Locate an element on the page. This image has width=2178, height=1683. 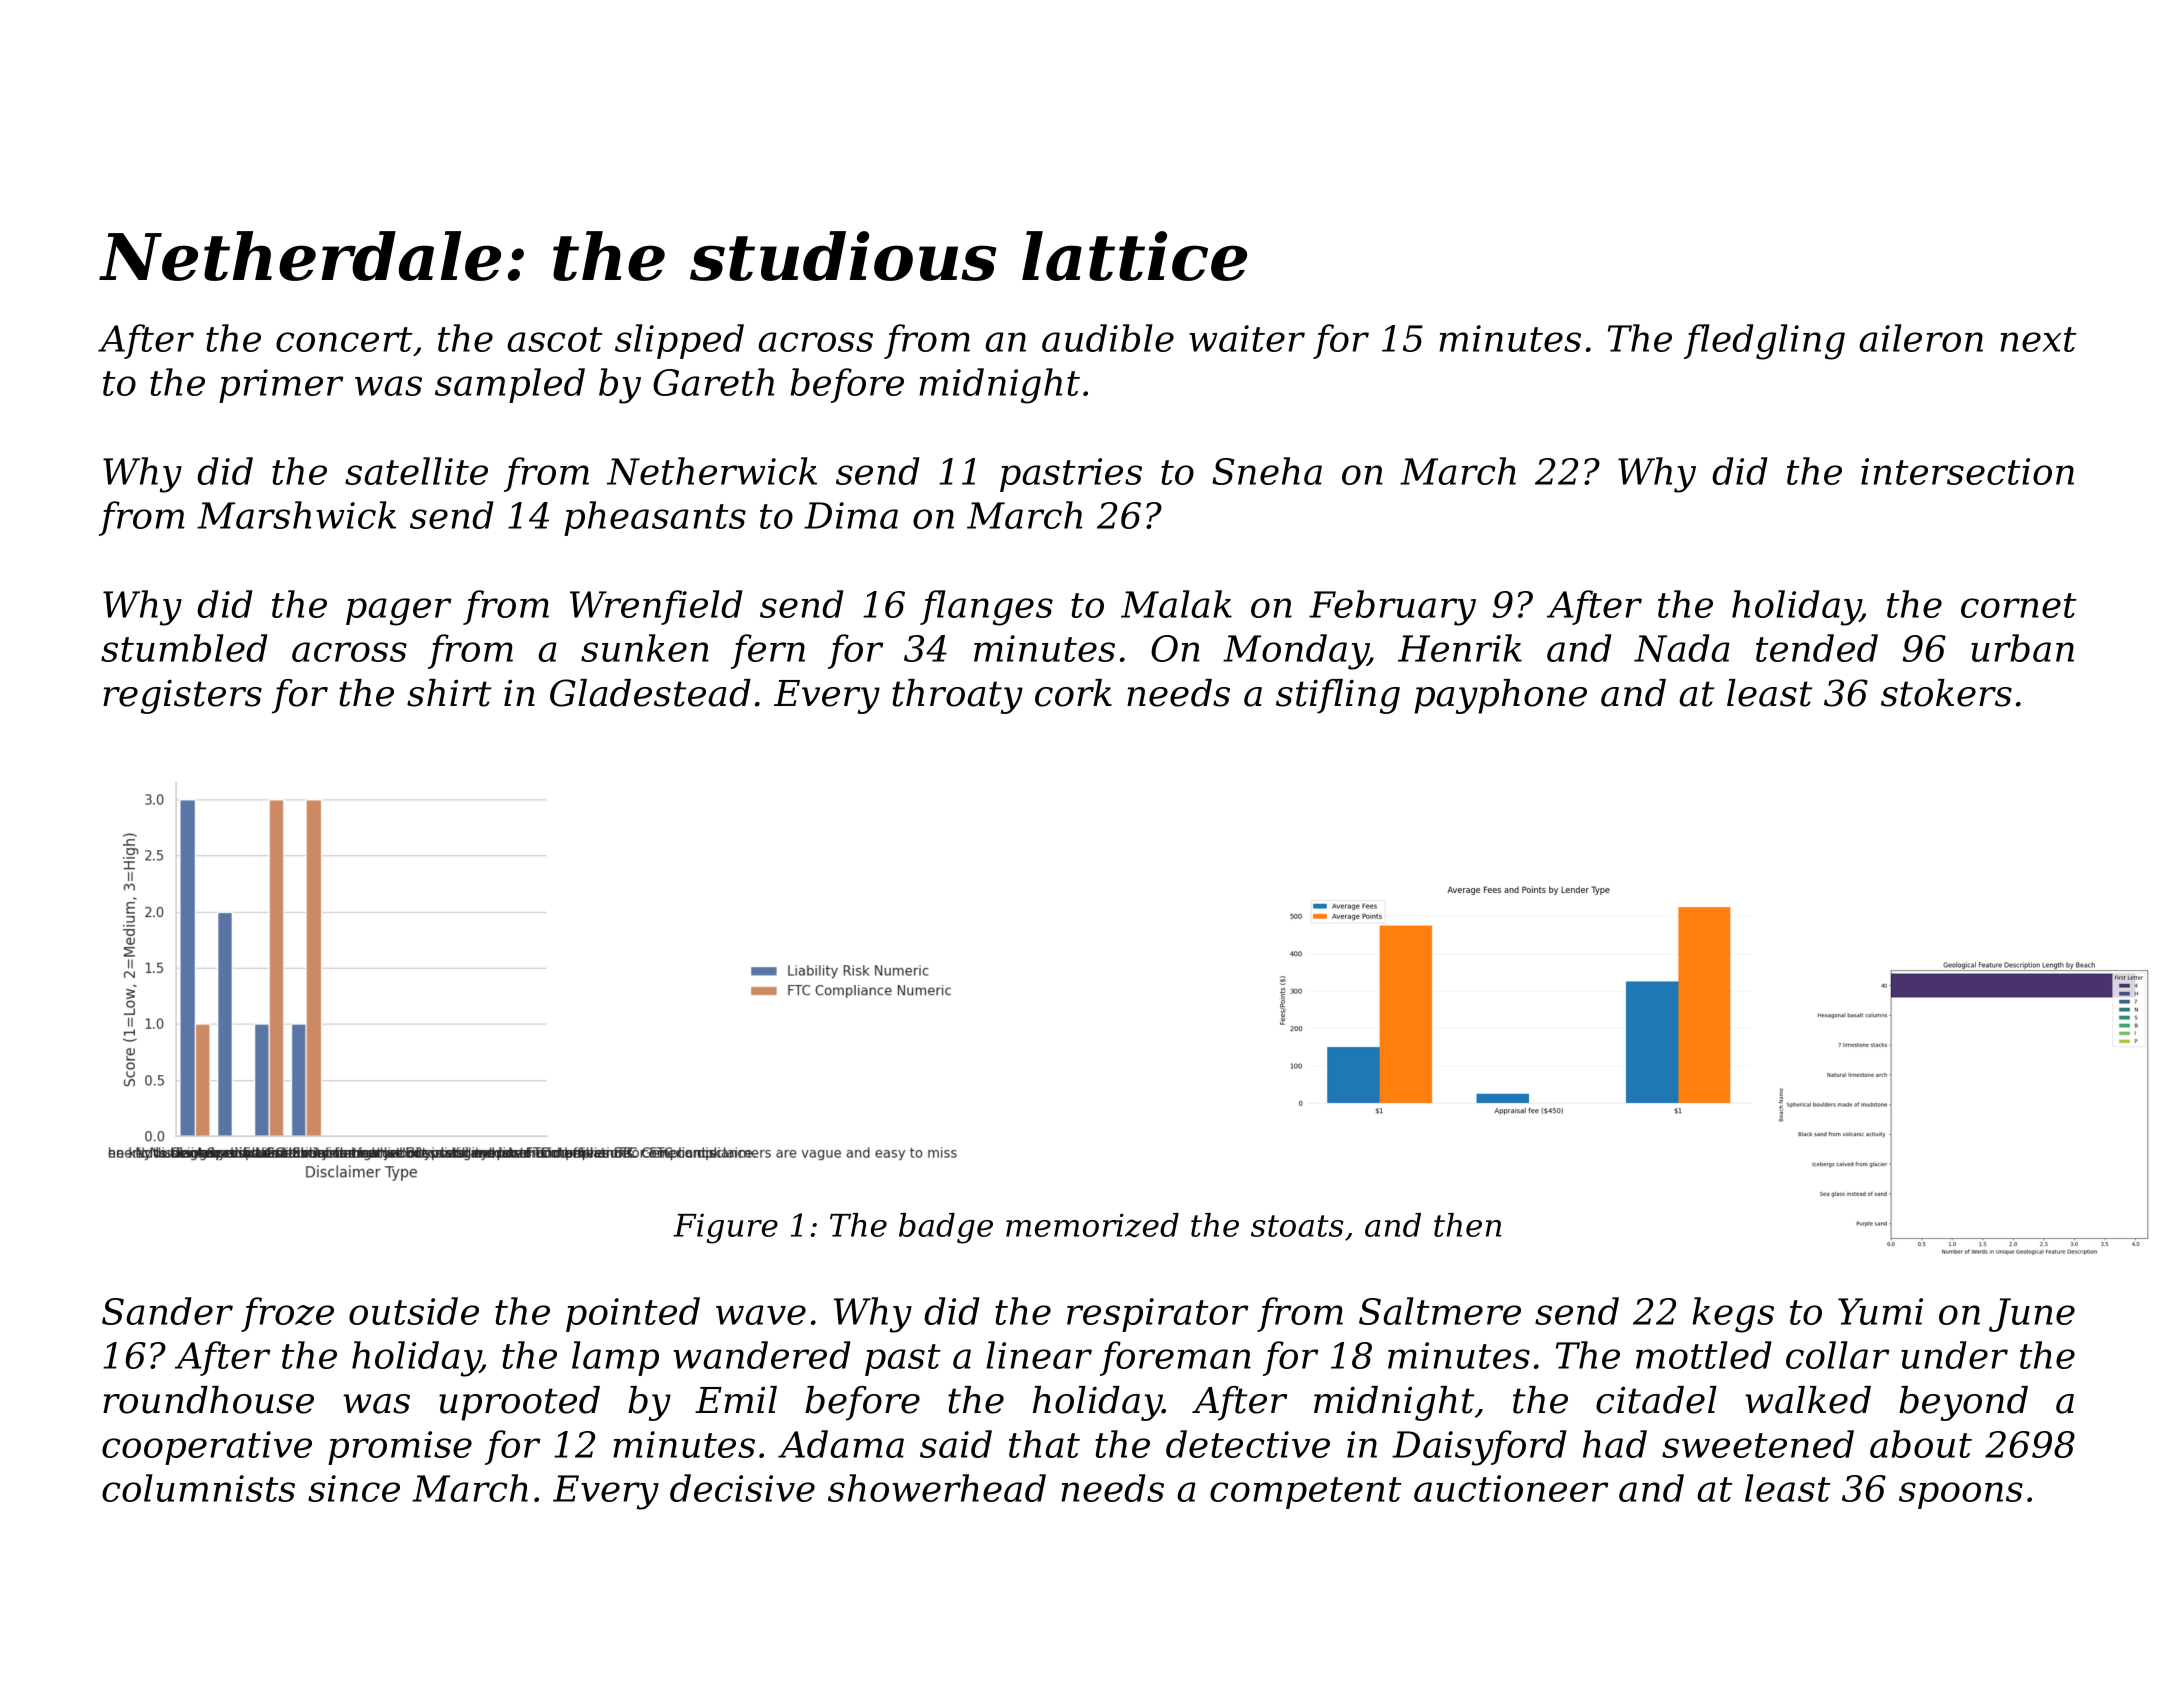
detective is located at coordinates (1248, 1444).
